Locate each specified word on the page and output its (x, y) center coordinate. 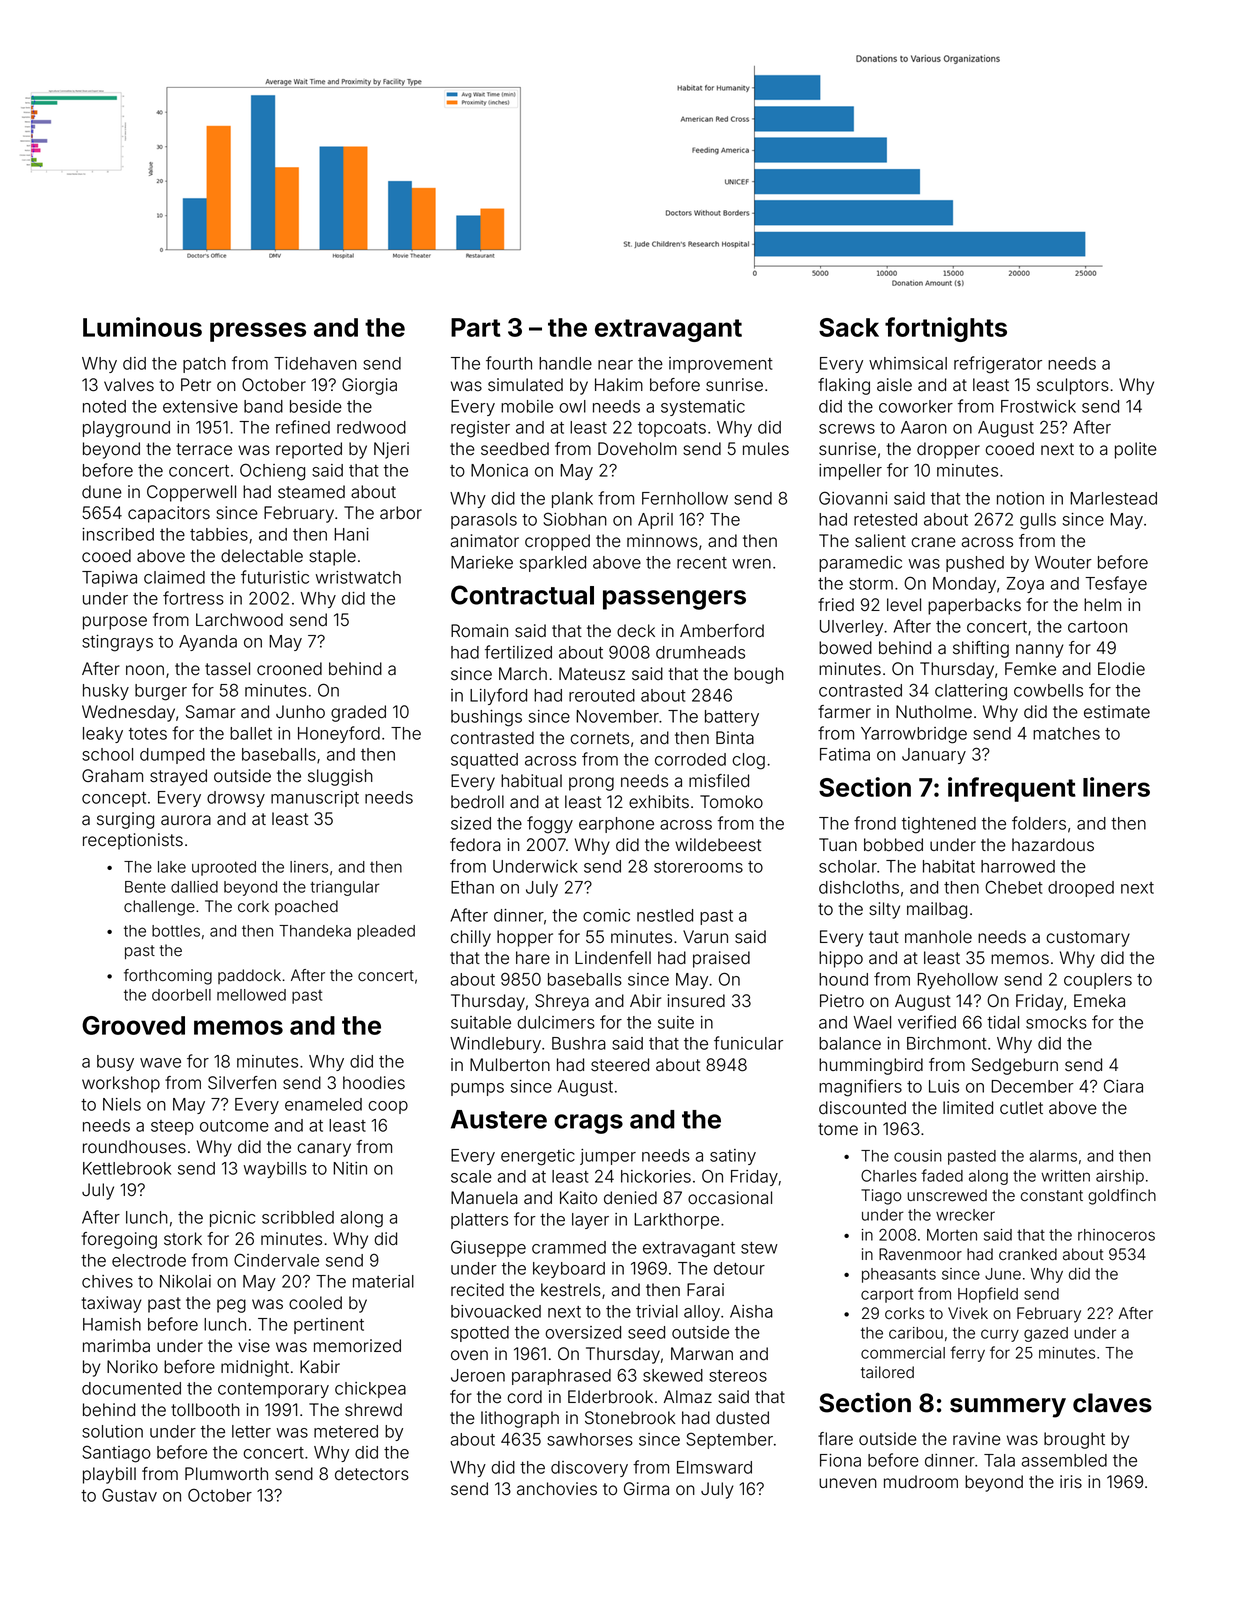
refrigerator (998, 365)
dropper (948, 450)
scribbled (298, 1217)
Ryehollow (957, 981)
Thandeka (315, 931)
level (904, 605)
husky (106, 692)
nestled (665, 915)
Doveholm (637, 449)
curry (1000, 1335)
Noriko (132, 1367)
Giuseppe (488, 1248)
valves (129, 385)
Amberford (722, 631)
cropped (557, 542)
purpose (115, 623)
